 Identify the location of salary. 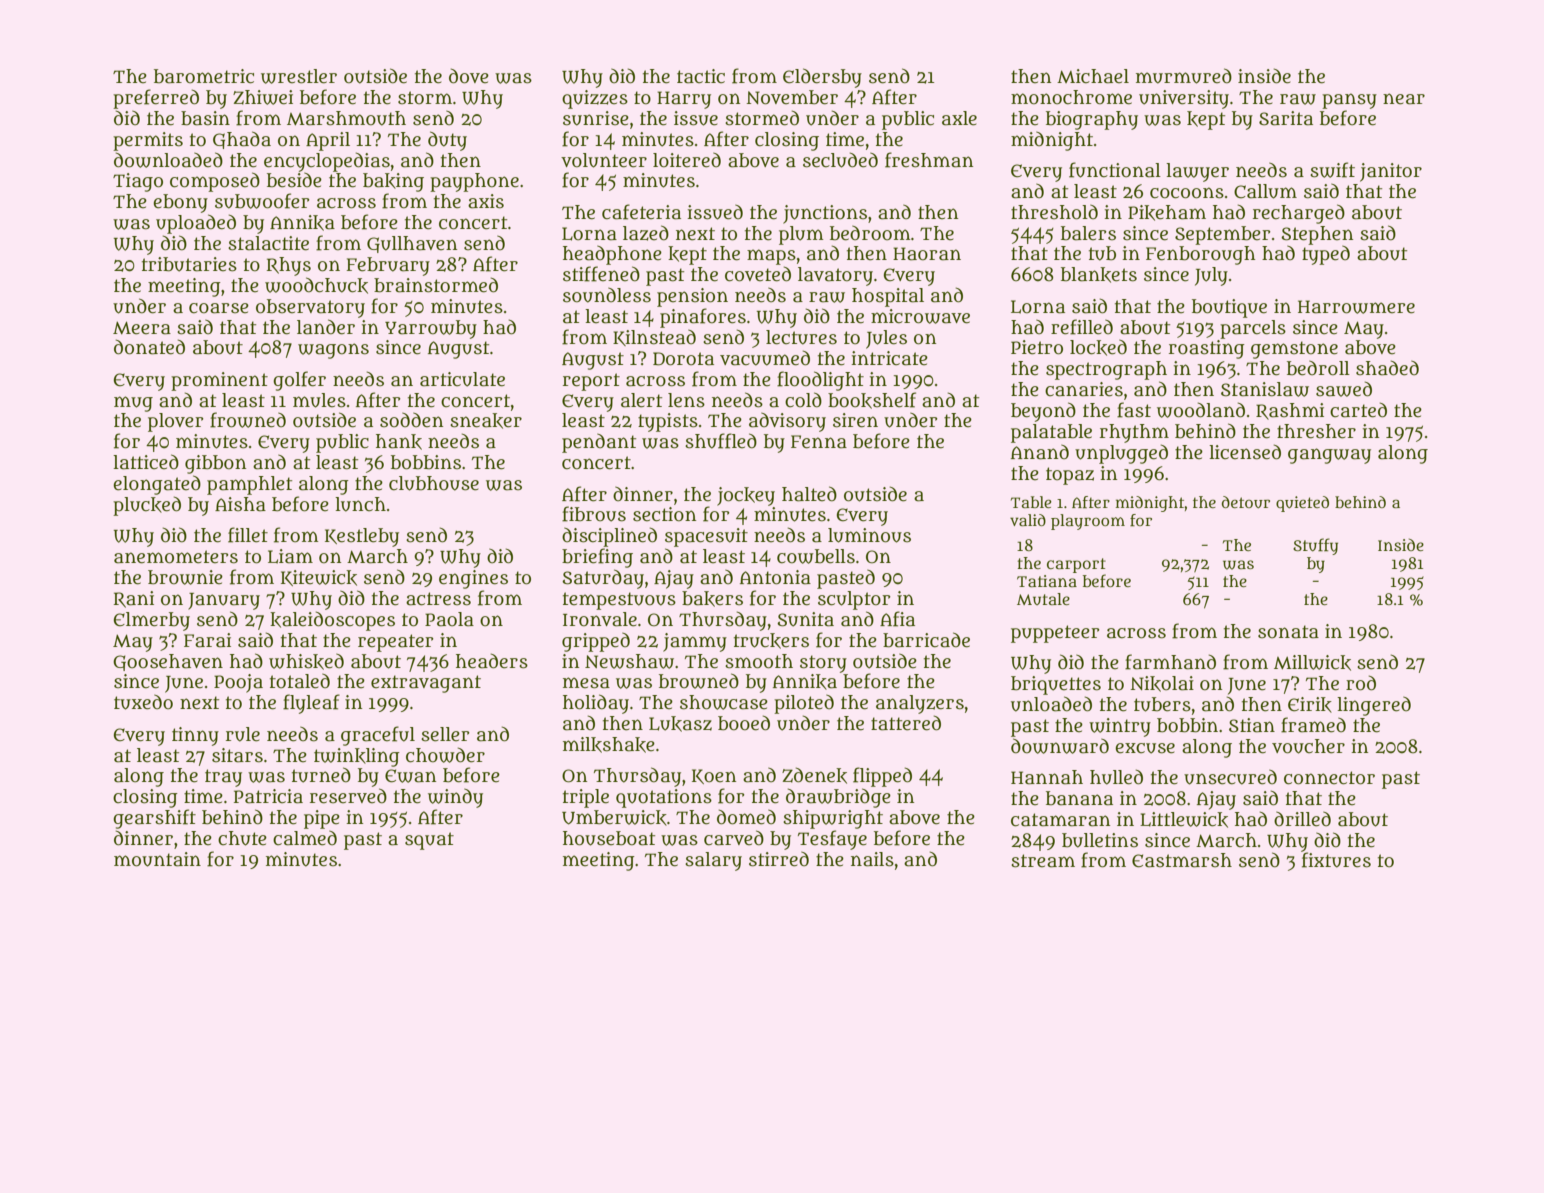
(713, 861).
